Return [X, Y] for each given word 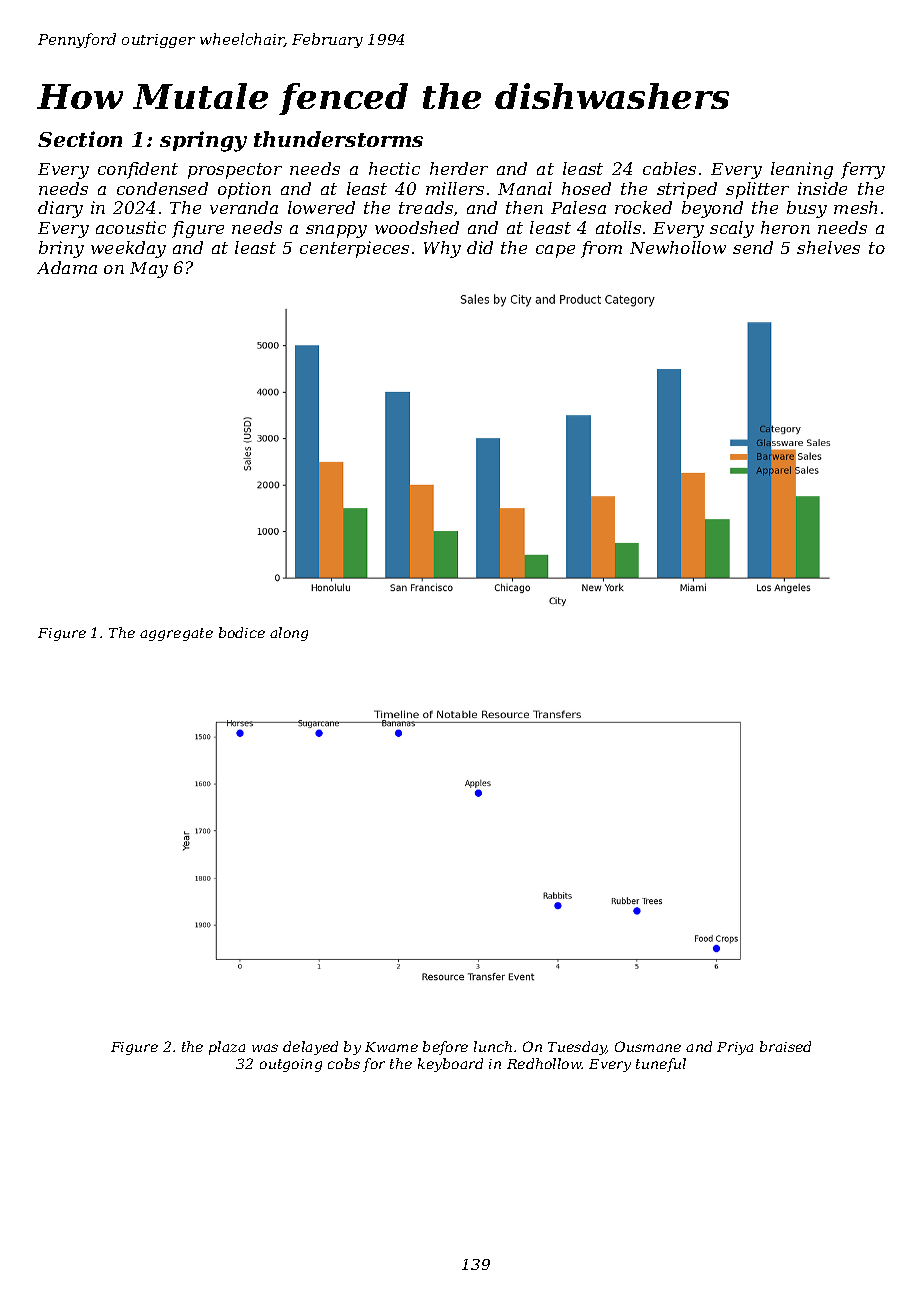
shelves [828, 247]
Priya [735, 1048]
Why [442, 249]
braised [785, 1046]
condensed [162, 188]
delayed [310, 1048]
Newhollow [678, 247]
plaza [227, 1048]
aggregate [176, 634]
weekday [128, 249]
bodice [242, 632]
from [601, 249]
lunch [493, 1046]
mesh [855, 207]
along [289, 634]
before [445, 1048]
